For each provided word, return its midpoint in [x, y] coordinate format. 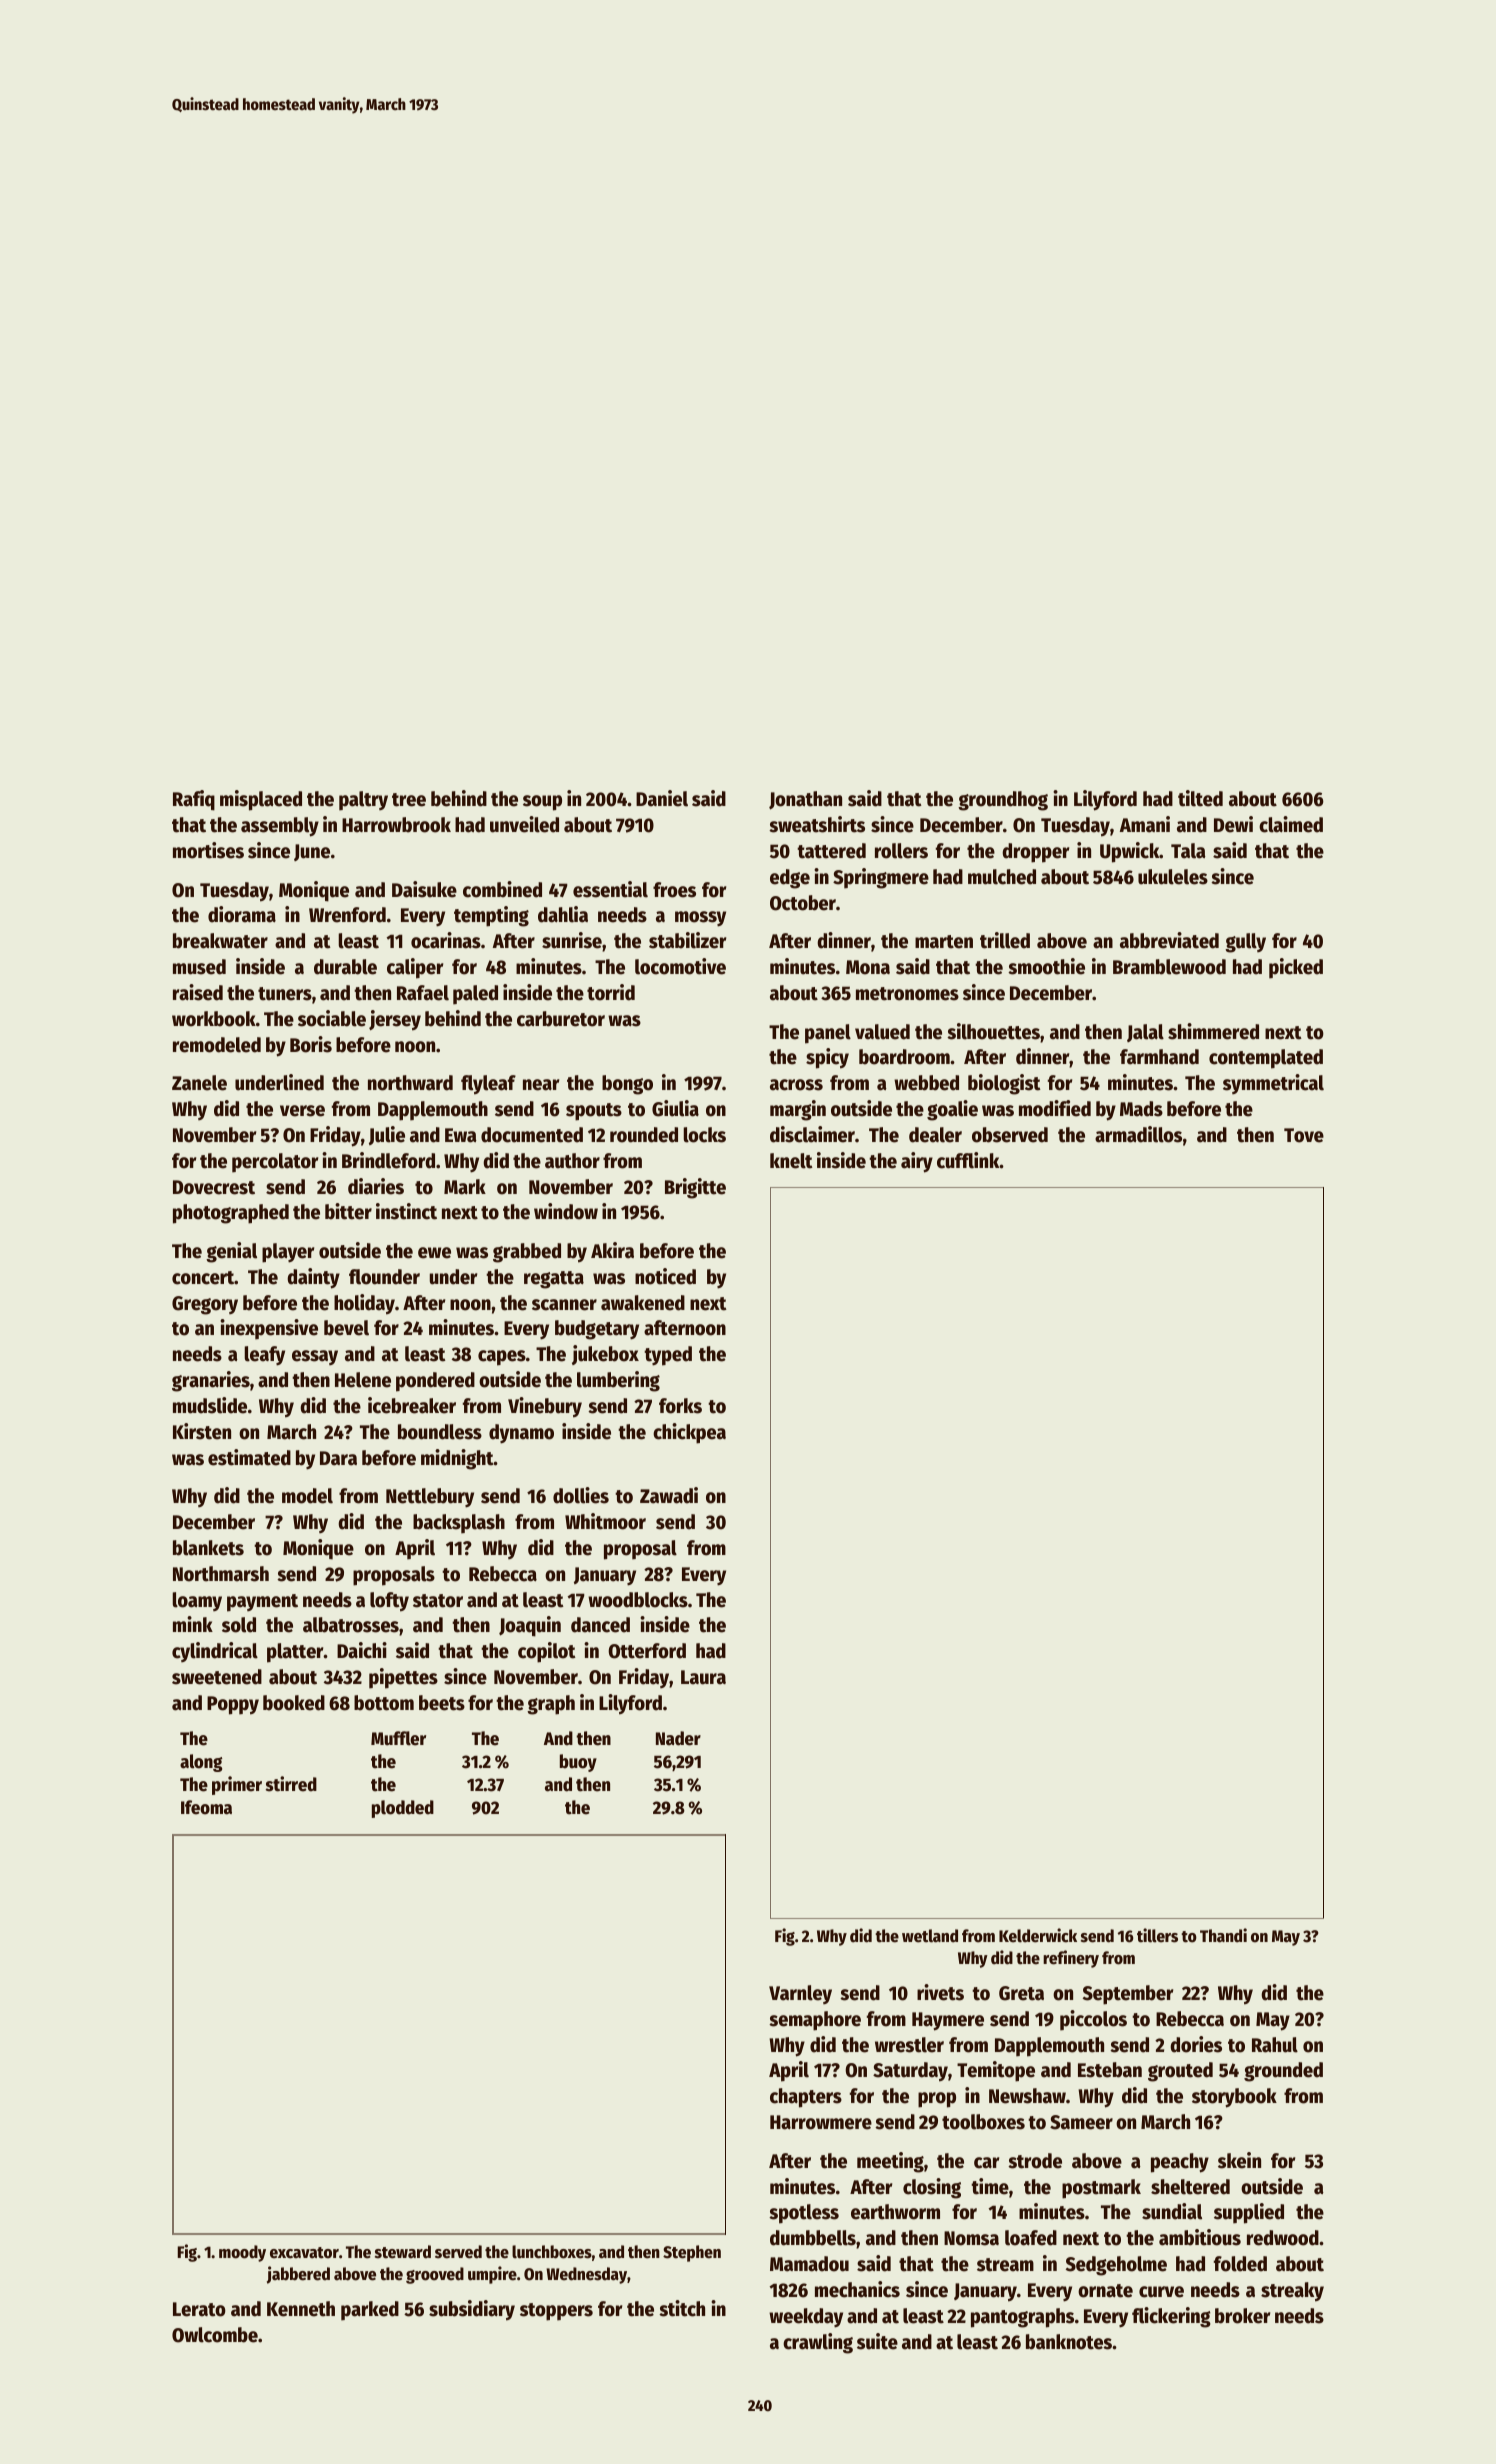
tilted [1200, 798]
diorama [242, 914]
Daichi [362, 1650]
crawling [818, 2343]
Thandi [1223, 1935]
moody [242, 2253]
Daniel [662, 798]
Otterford [647, 1651]
